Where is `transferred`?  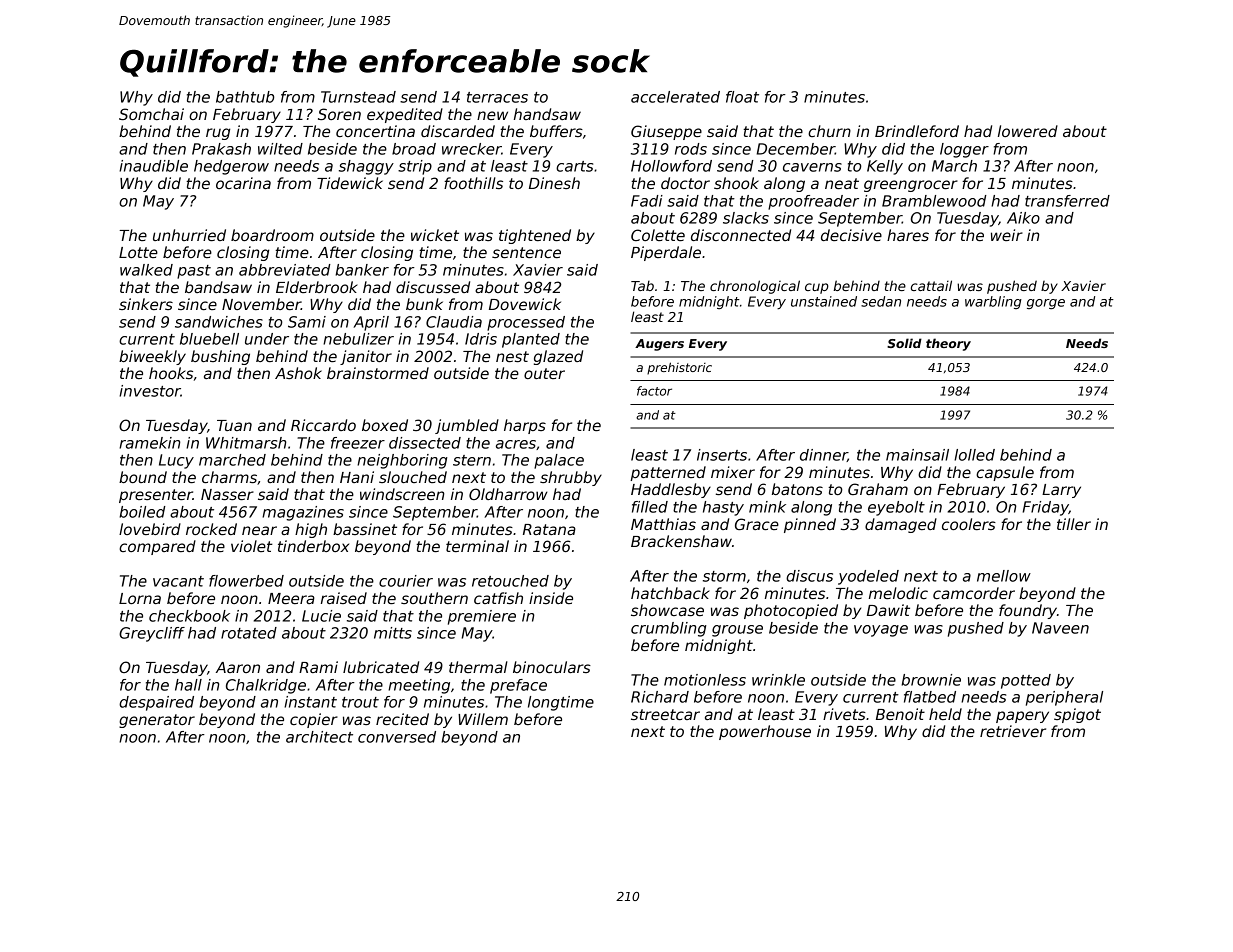 transferred is located at coordinates (1067, 201).
